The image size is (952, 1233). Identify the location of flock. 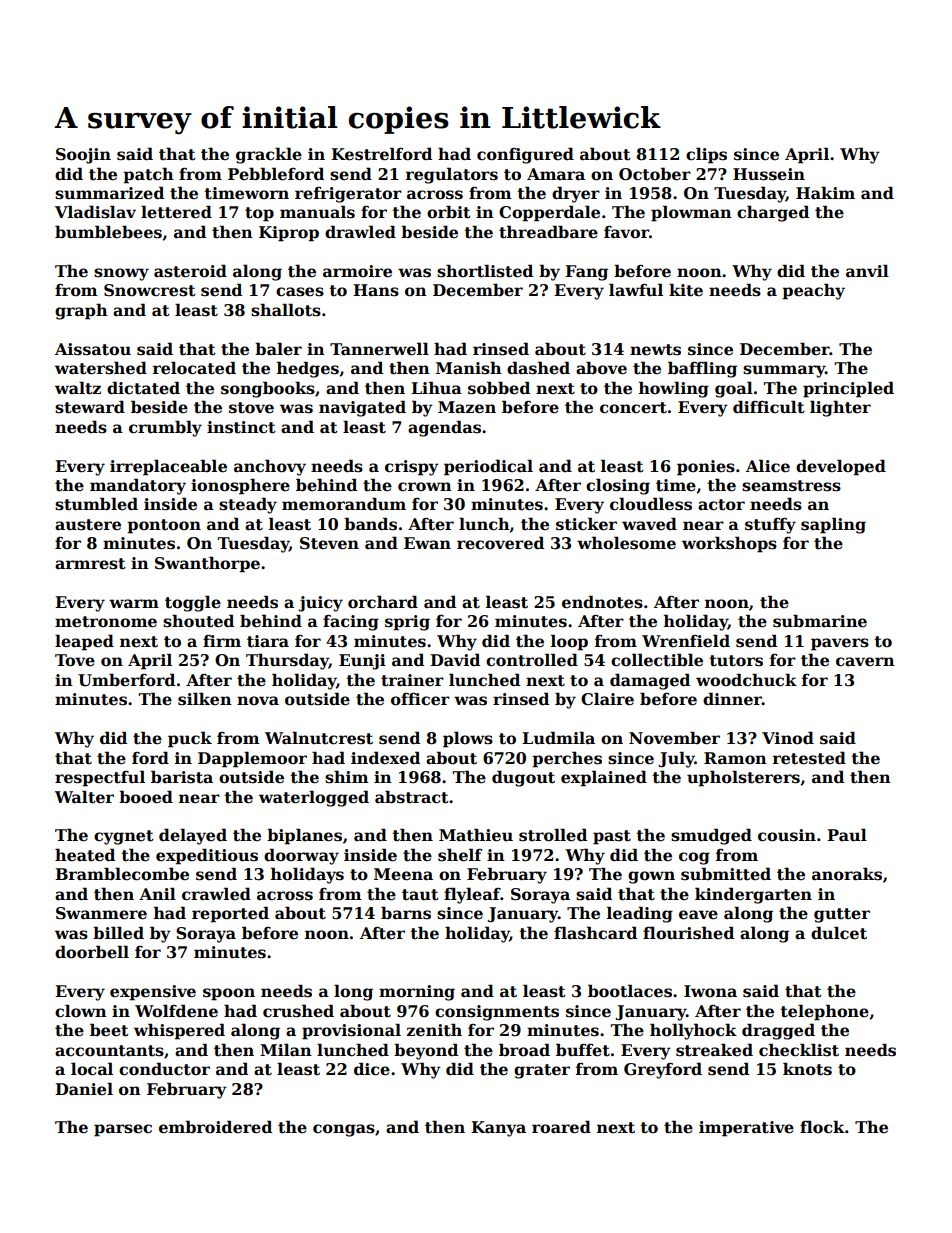
(822, 1127).
